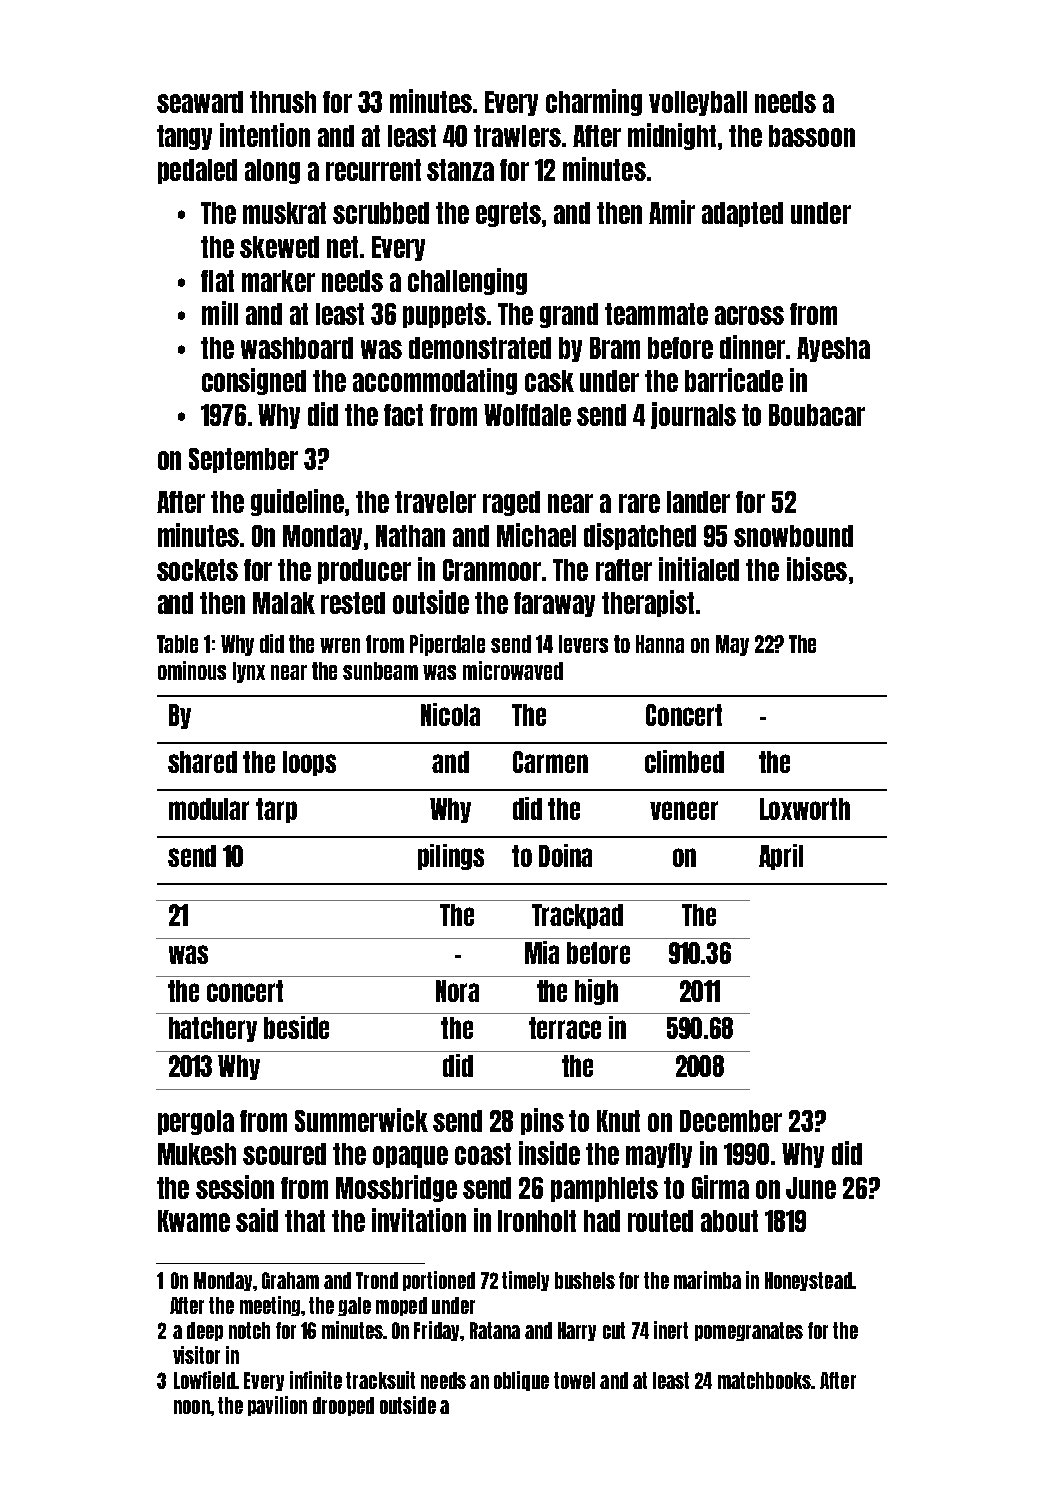 The image size is (1043, 1510). What do you see at coordinates (527, 415) in the screenshot?
I see `Wolfdale` at bounding box center [527, 415].
